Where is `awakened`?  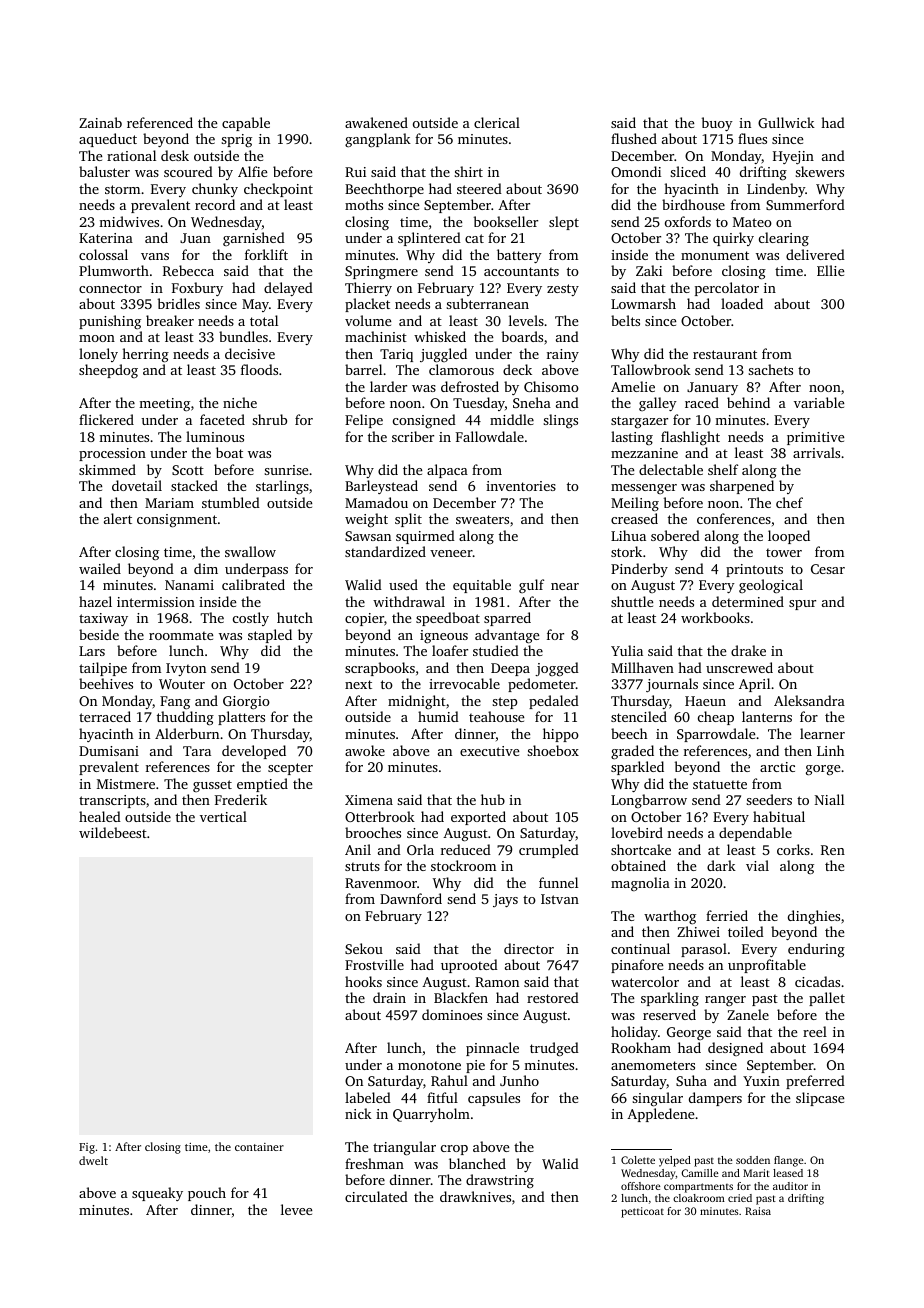
awakened is located at coordinates (376, 122).
